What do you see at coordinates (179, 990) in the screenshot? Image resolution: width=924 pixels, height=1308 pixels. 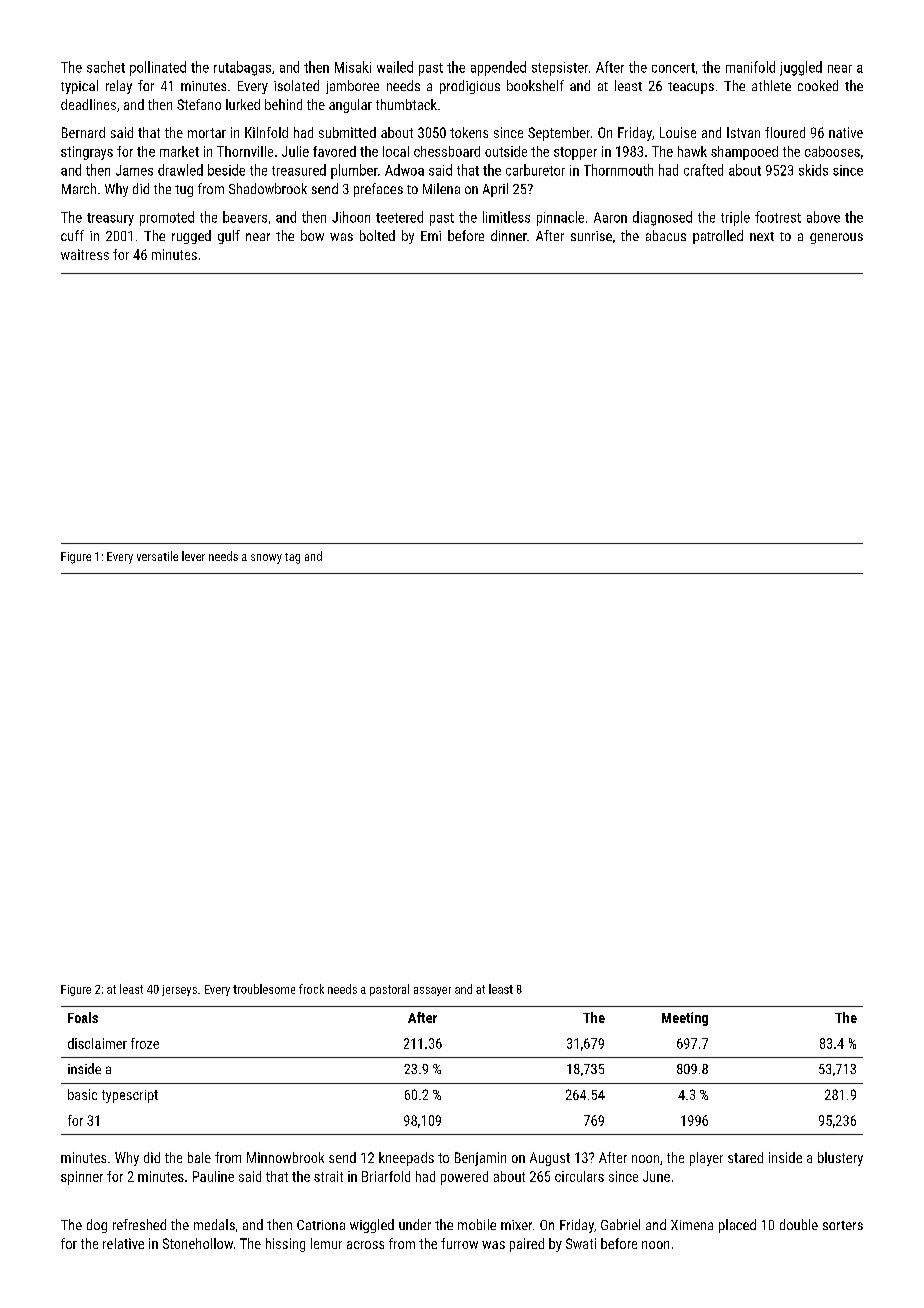 I see `jerseys` at bounding box center [179, 990].
